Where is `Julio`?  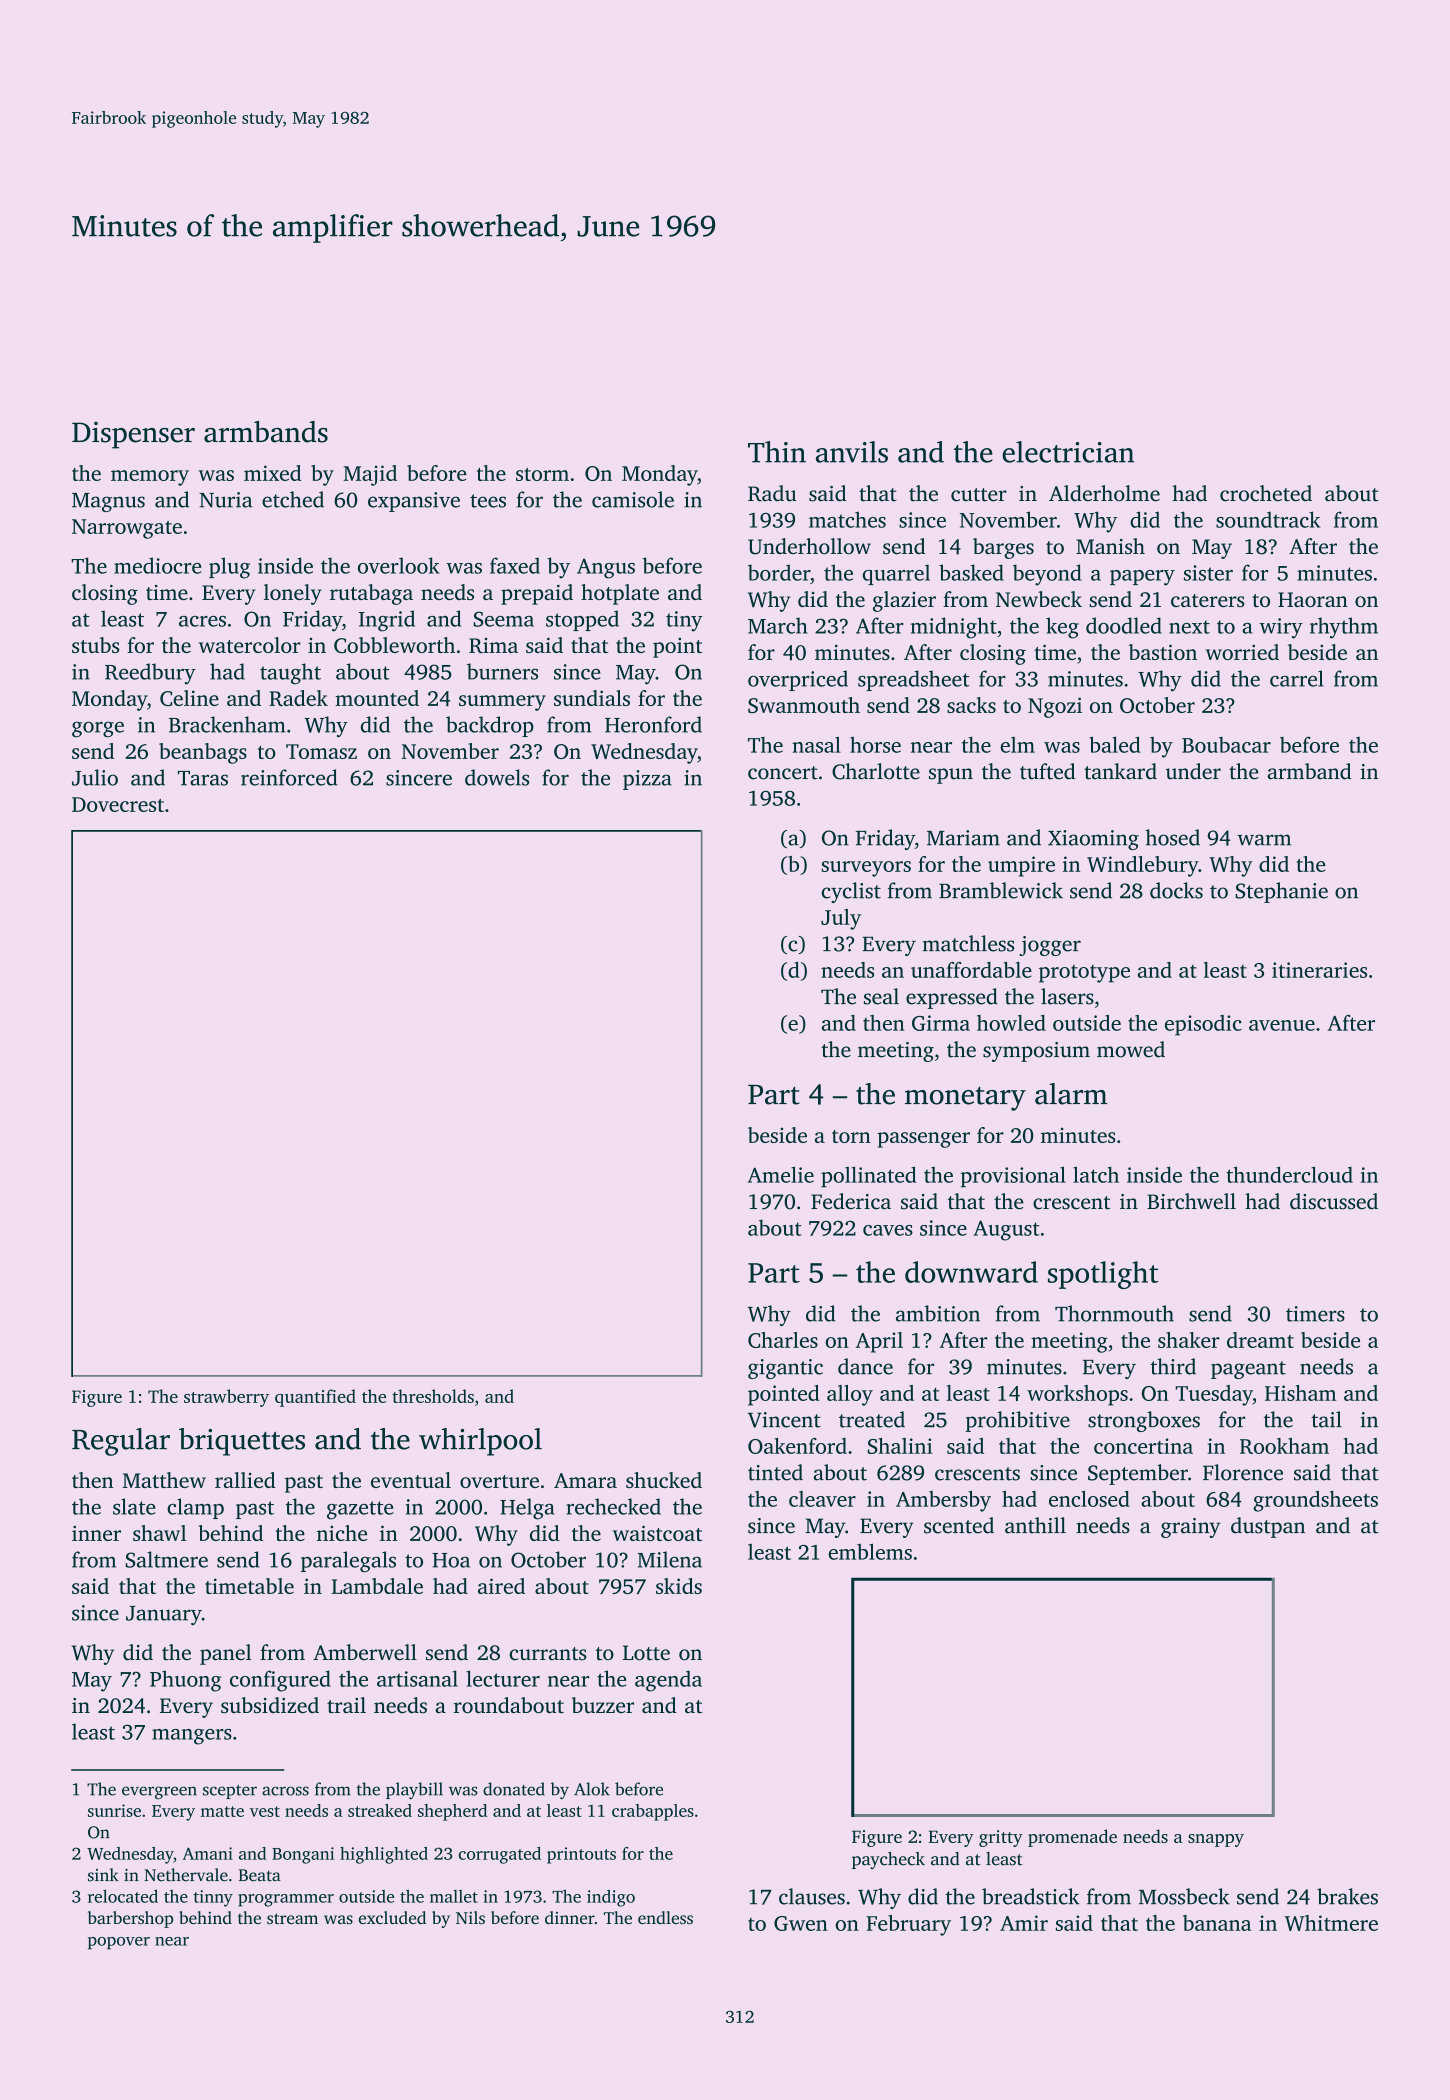 Julio is located at coordinates (95, 777).
